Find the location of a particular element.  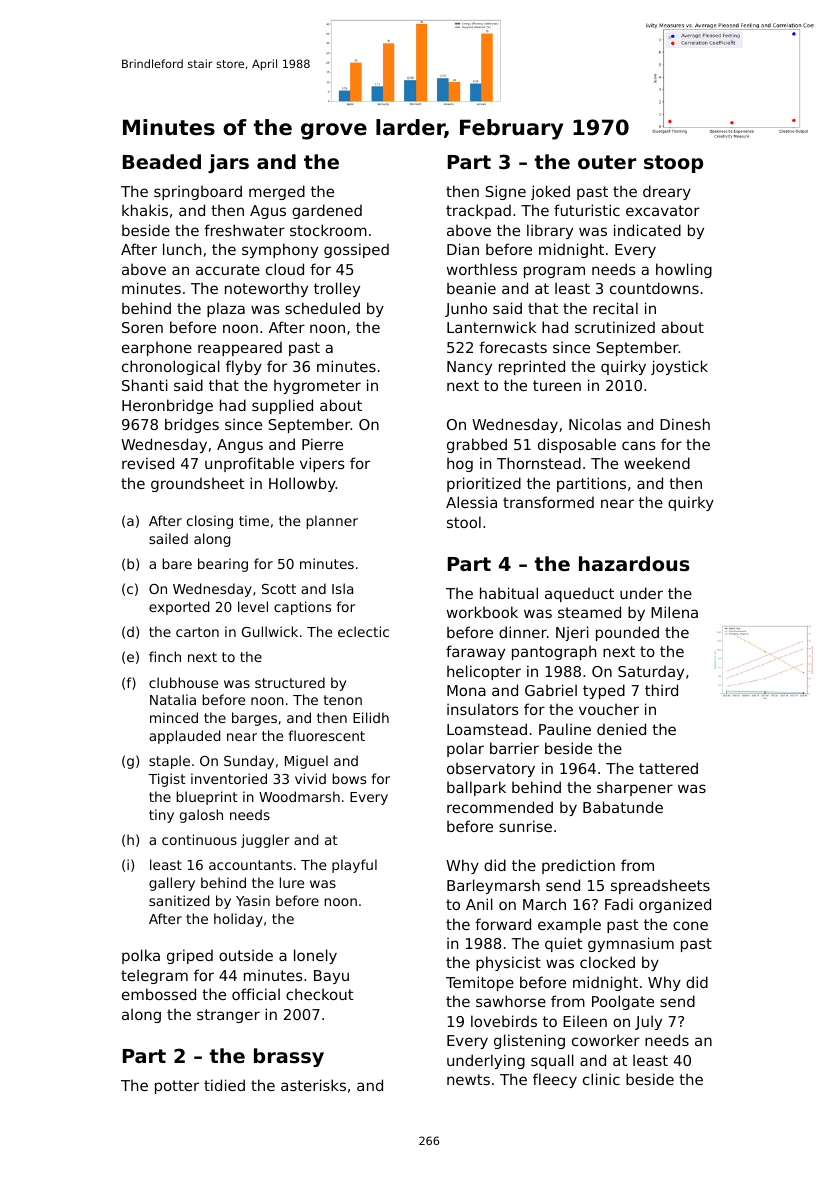

Gullwick is located at coordinates (270, 631).
